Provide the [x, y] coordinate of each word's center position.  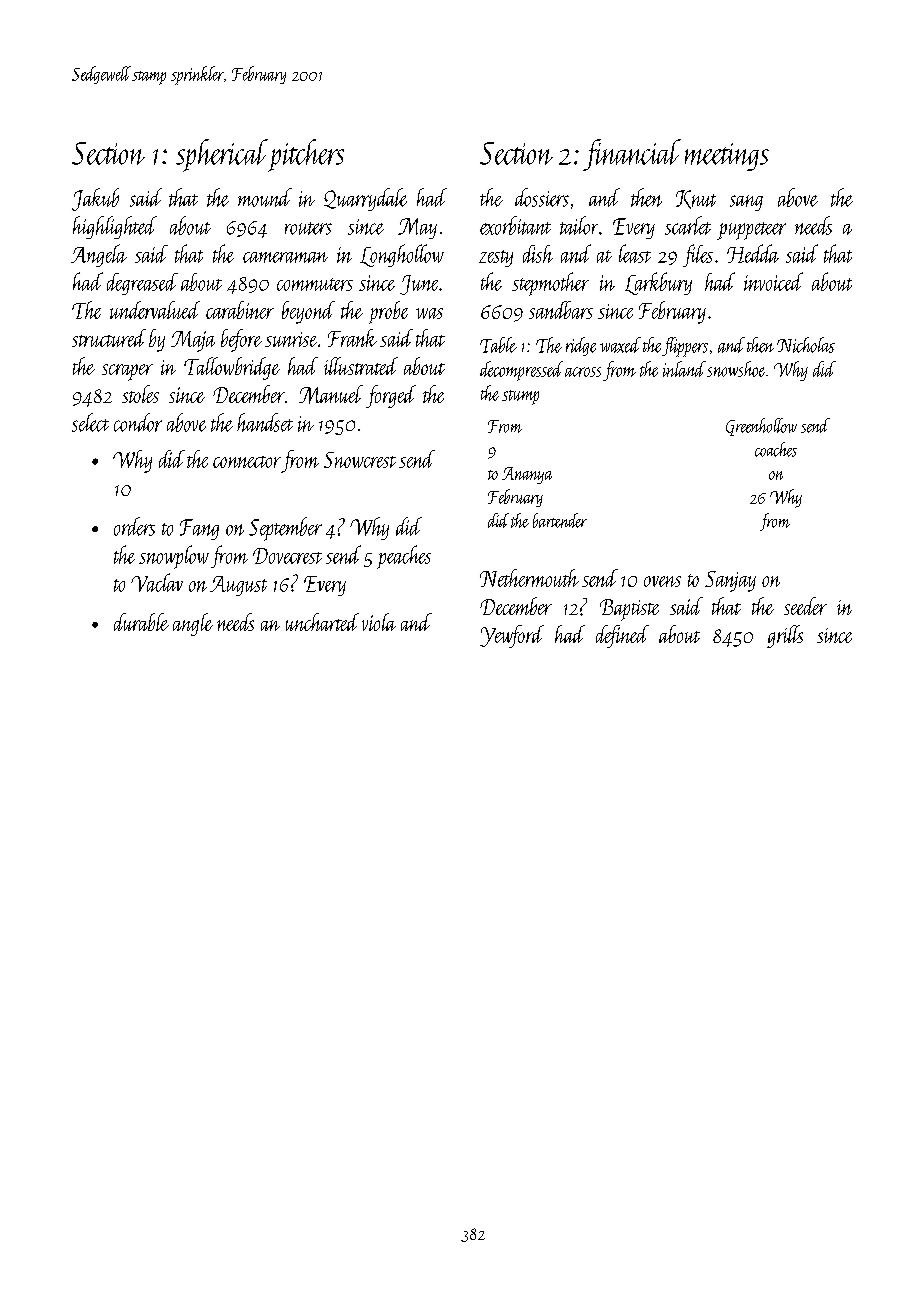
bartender [560, 520]
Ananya [527, 475]
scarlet [688, 225]
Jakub [95, 199]
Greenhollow [761, 427]
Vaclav [157, 582]
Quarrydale [365, 199]
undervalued [155, 310]
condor [138, 422]
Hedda [753, 253]
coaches [776, 449]
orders [134, 526]
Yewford [512, 636]
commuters [315, 284]
